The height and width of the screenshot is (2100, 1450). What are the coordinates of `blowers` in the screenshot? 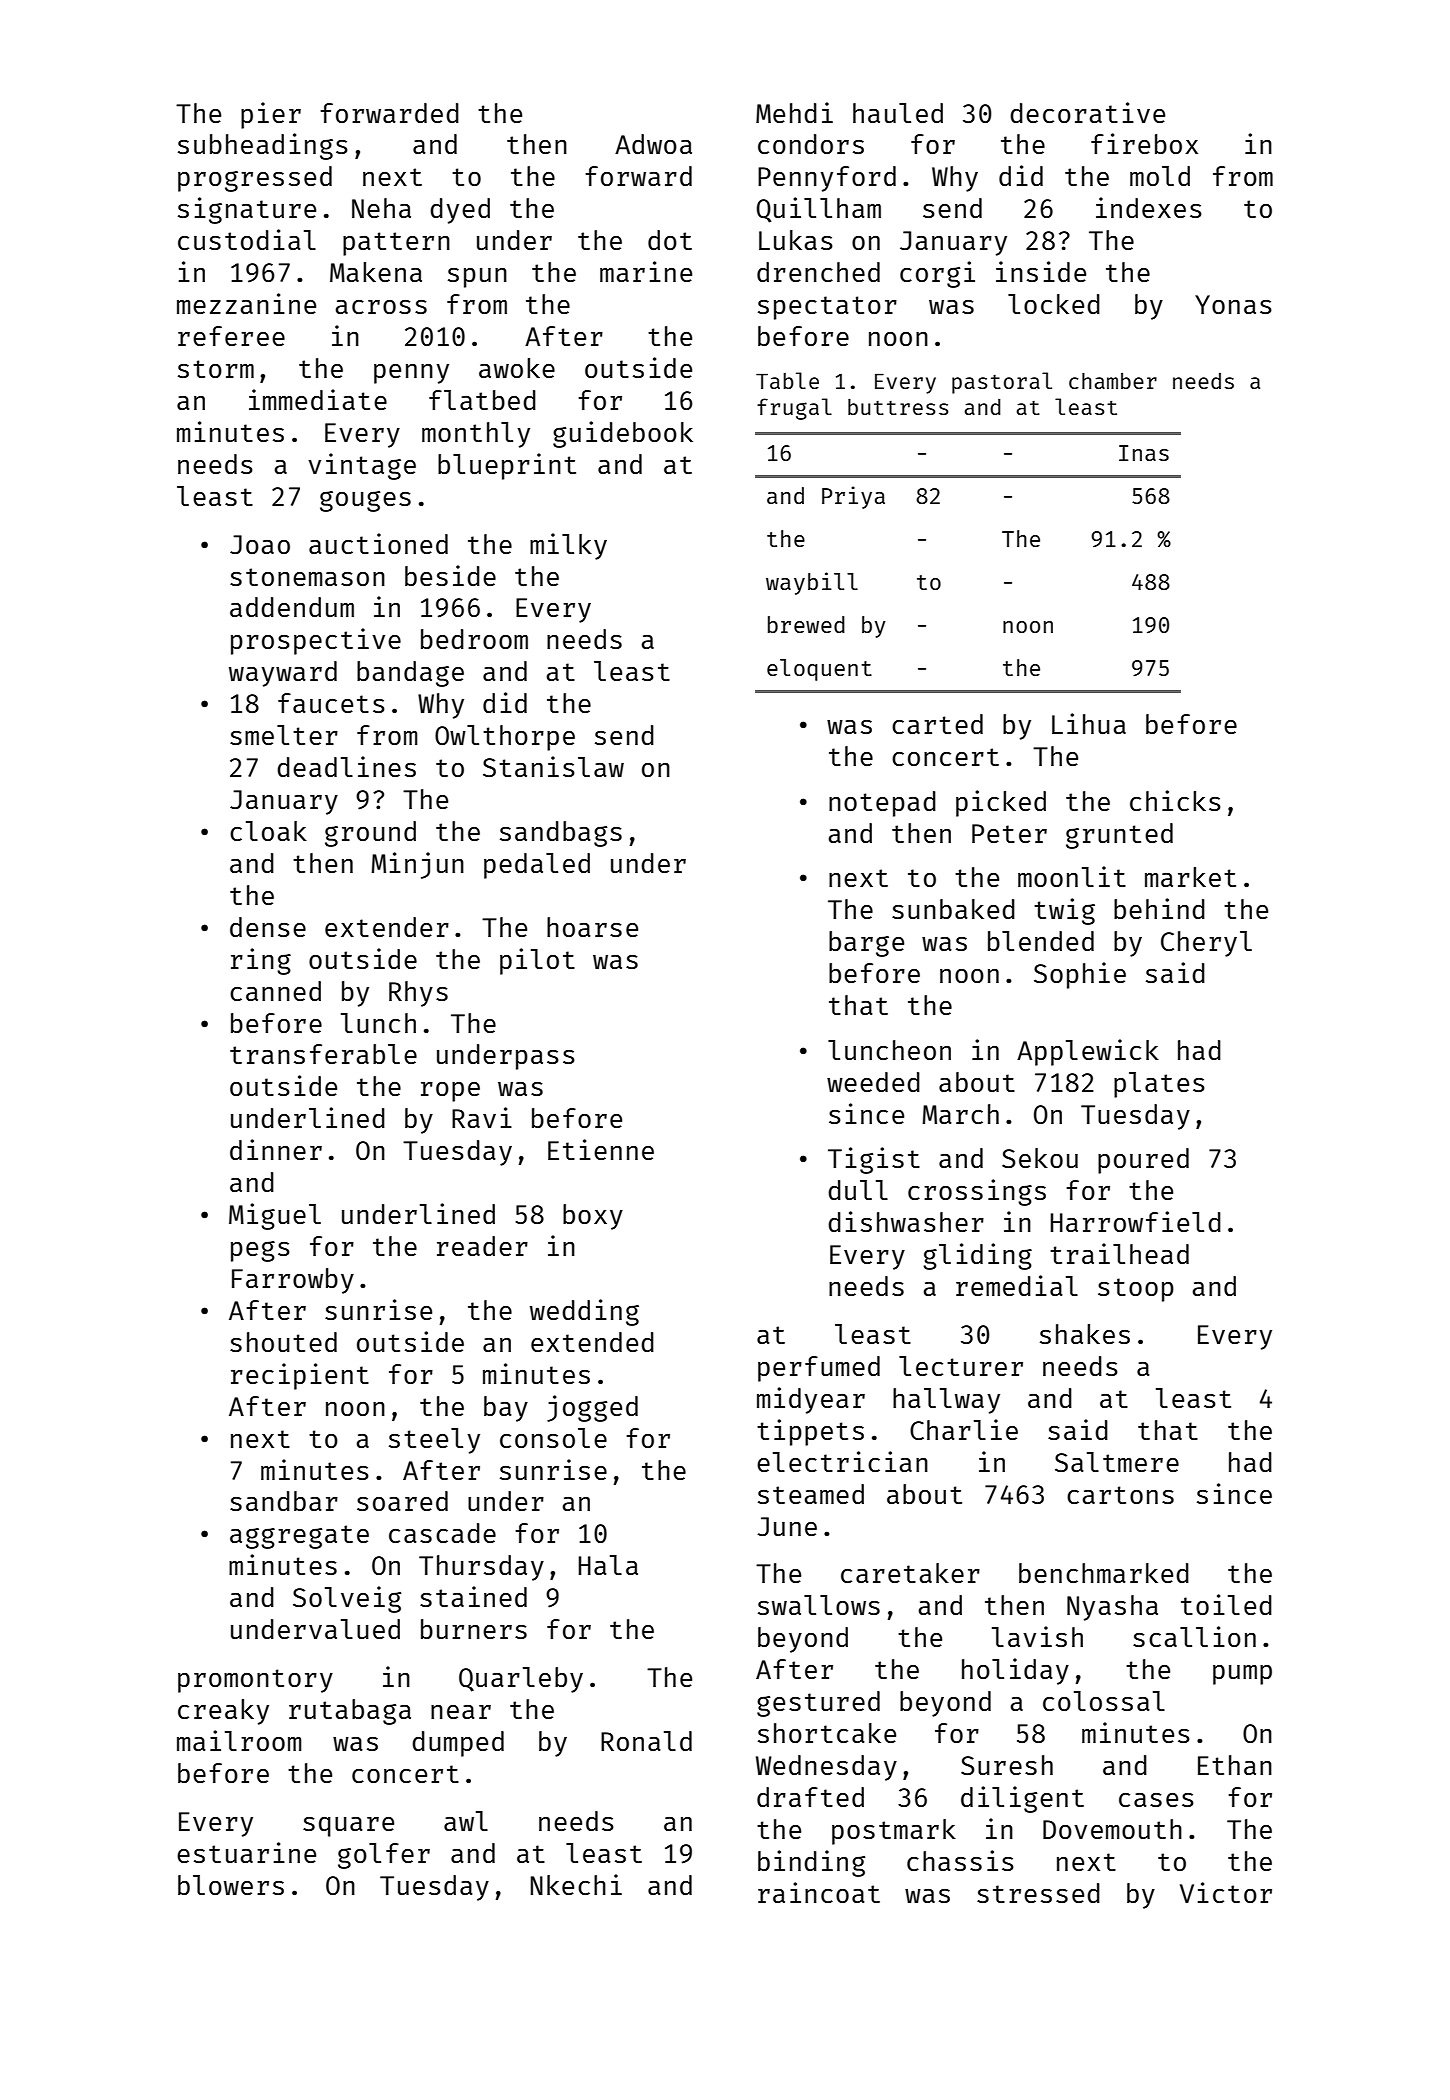 It's located at (231, 1885).
